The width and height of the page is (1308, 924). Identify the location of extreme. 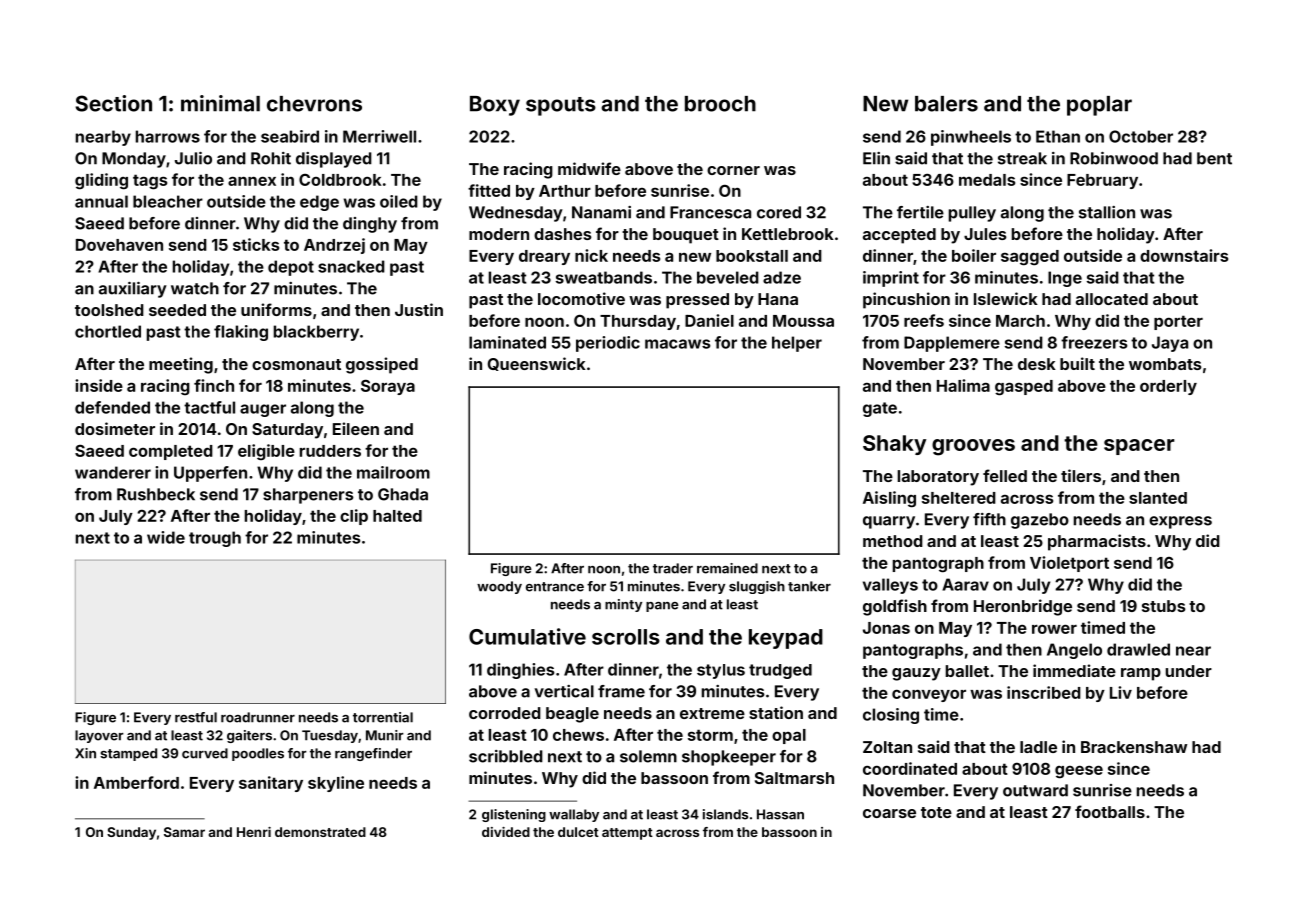
(712, 713).
